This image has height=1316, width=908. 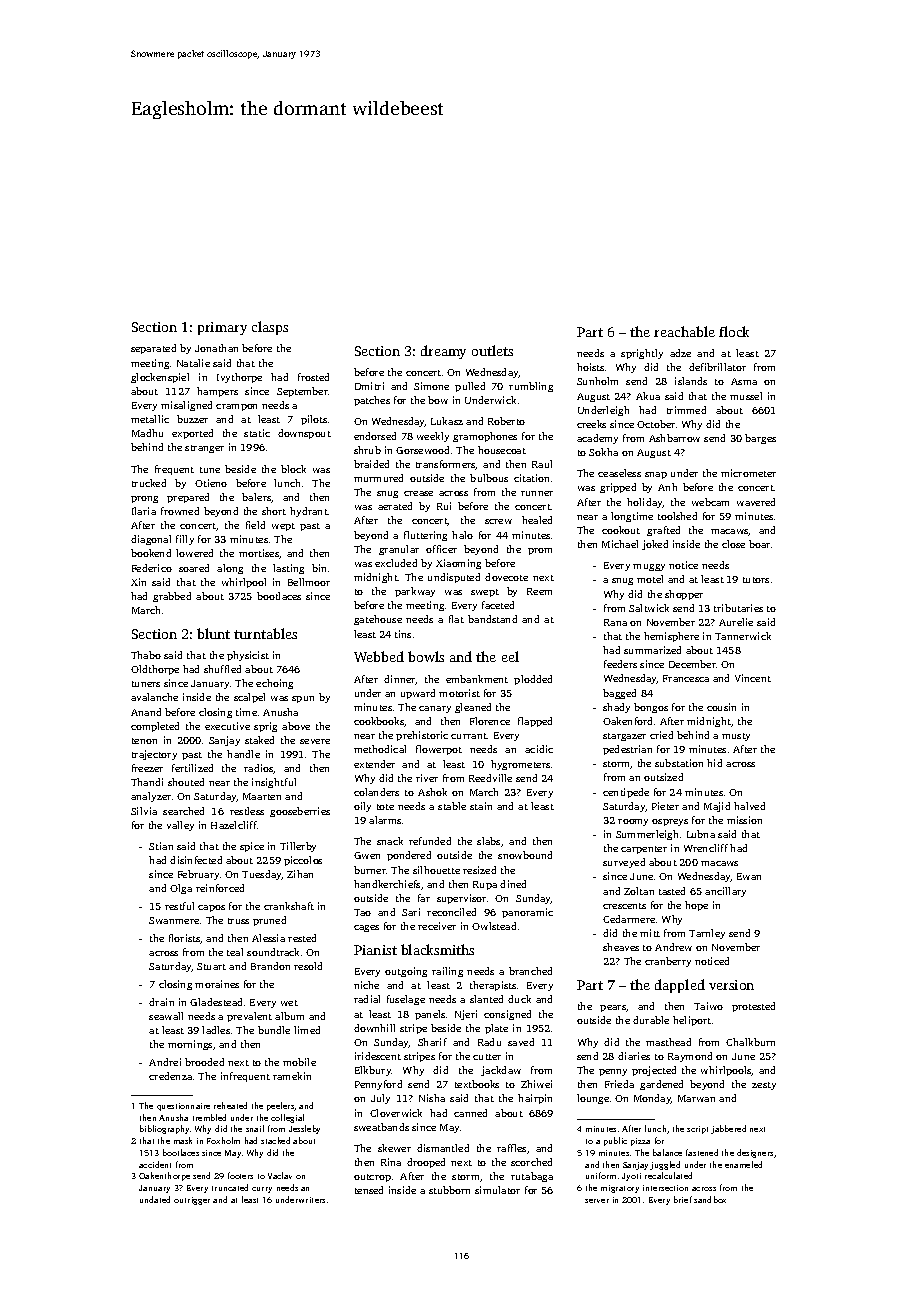 I want to click on tote, so click(x=385, y=807).
